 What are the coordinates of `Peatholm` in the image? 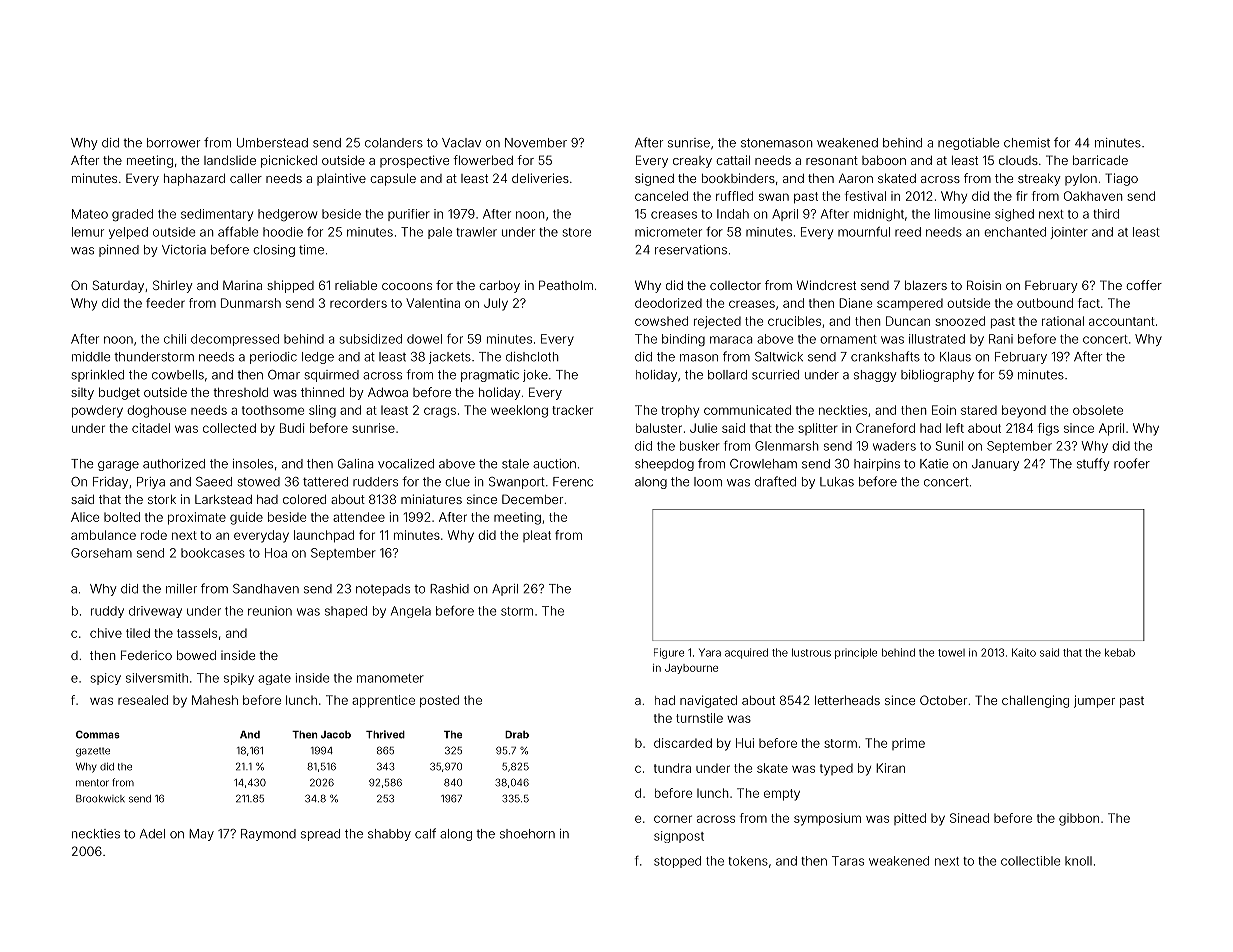 It's located at (566, 285).
